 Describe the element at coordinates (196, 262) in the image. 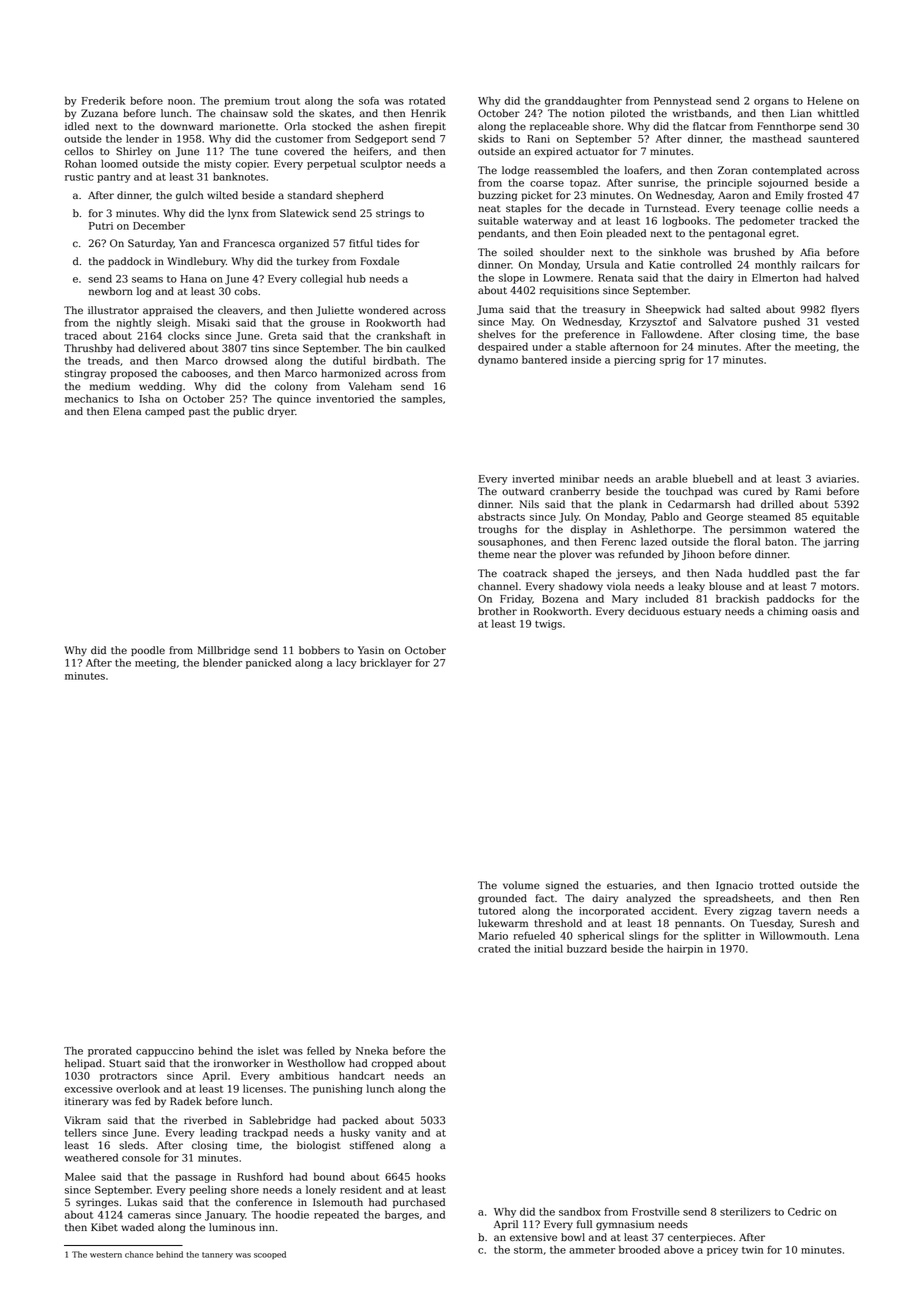

I see `Windlebury` at that location.
